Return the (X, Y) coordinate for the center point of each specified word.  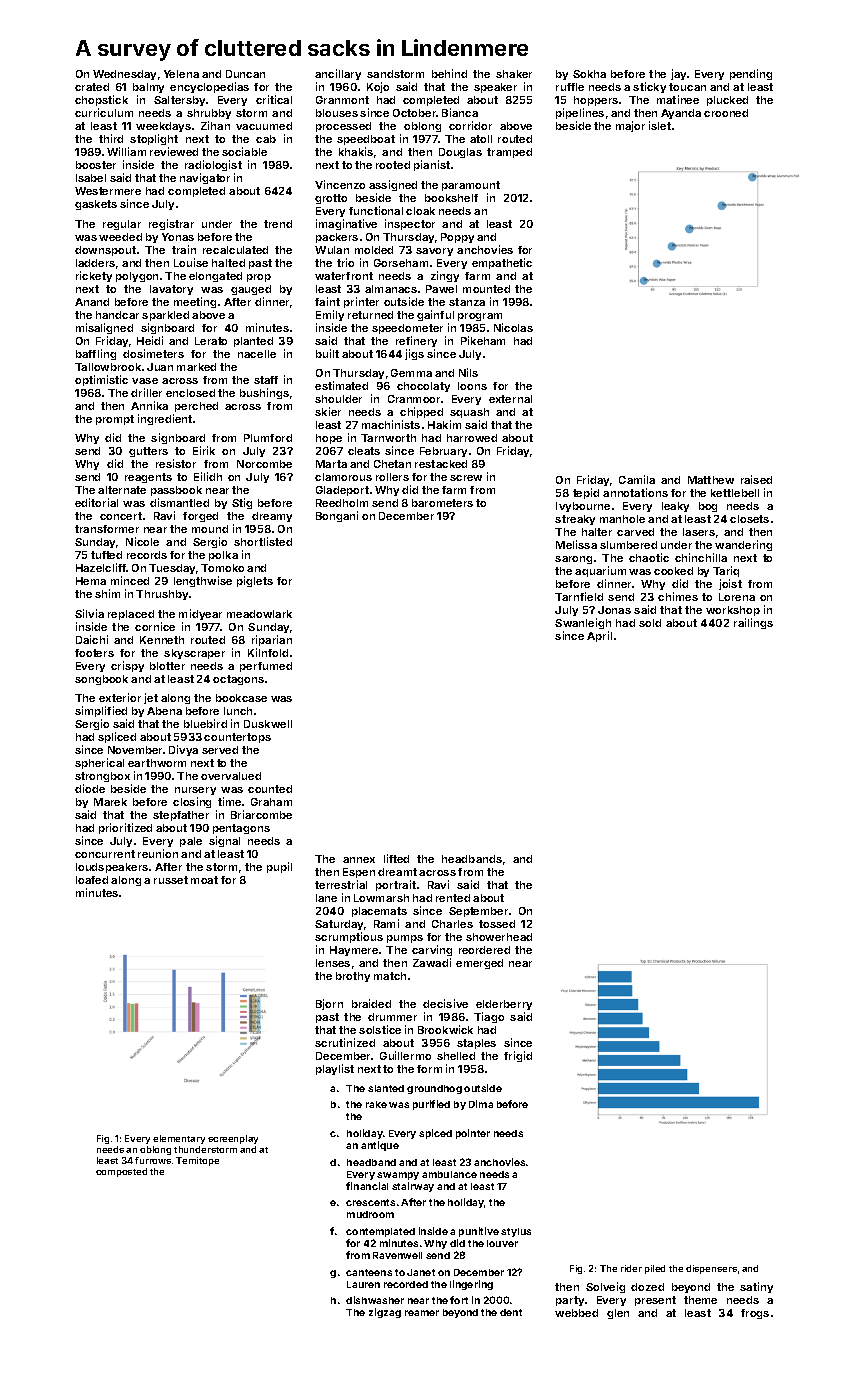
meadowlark (259, 614)
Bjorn (329, 1004)
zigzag (385, 1313)
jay (678, 74)
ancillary (338, 74)
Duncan (245, 74)
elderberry (504, 1005)
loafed (92, 880)
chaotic (649, 557)
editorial (96, 502)
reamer (422, 1313)
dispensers (711, 1269)
